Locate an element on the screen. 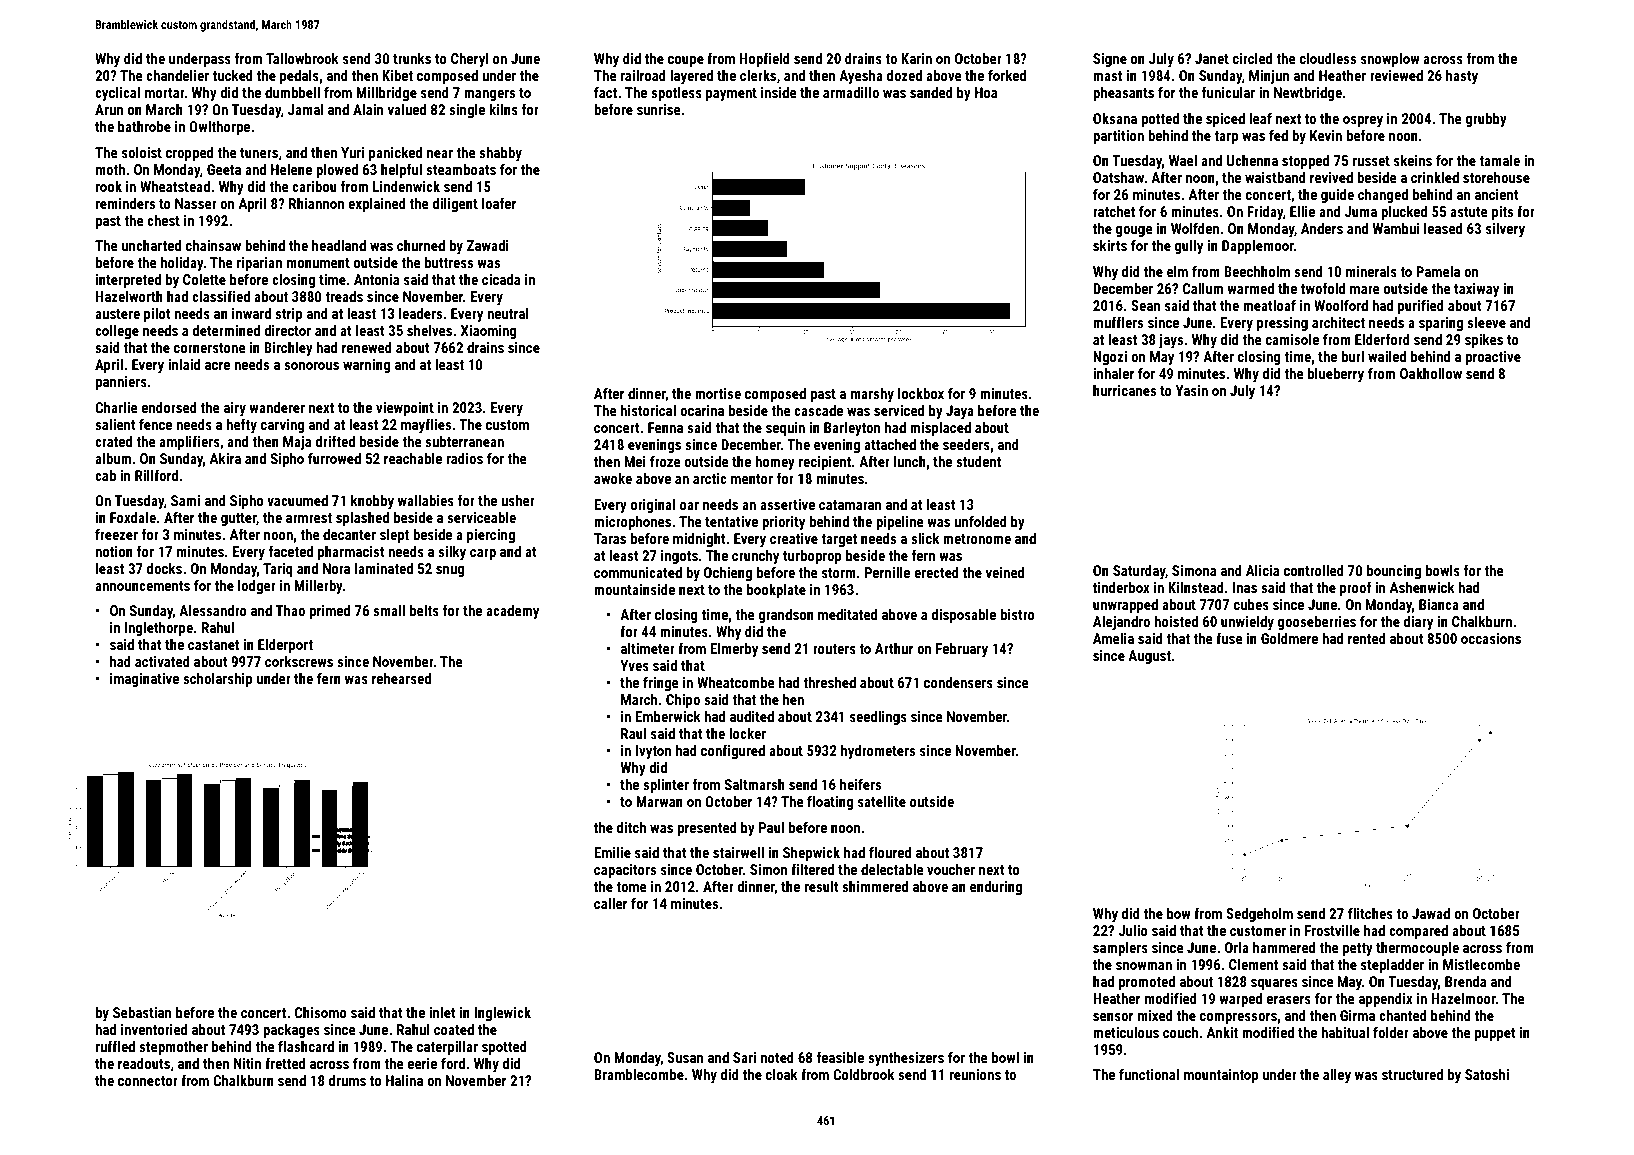  petty is located at coordinates (1358, 949).
